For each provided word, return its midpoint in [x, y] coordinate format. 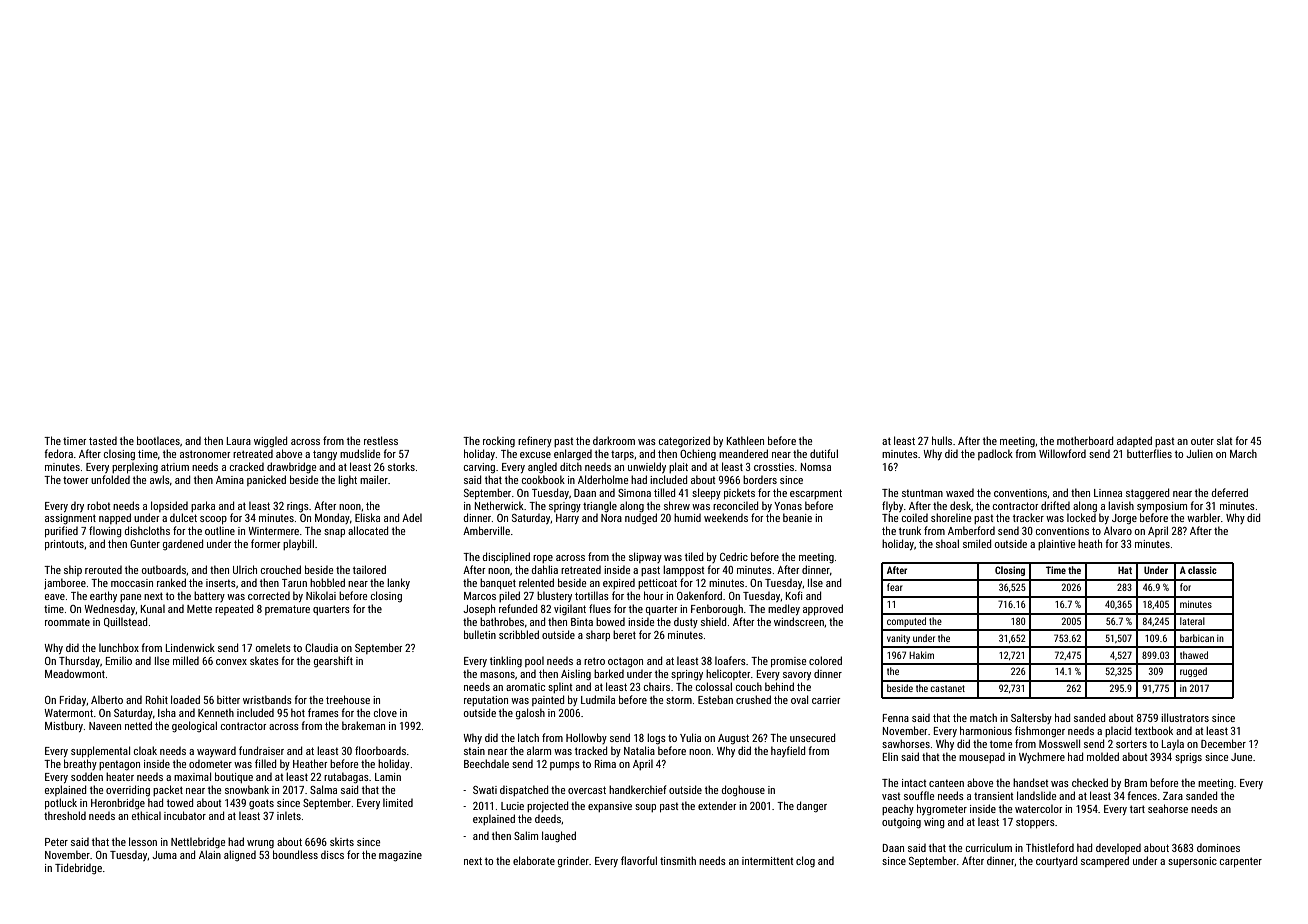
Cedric [734, 556]
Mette [199, 609]
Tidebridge [78, 868]
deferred [1230, 492]
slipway [645, 557]
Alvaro [1118, 530]
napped [115, 518]
